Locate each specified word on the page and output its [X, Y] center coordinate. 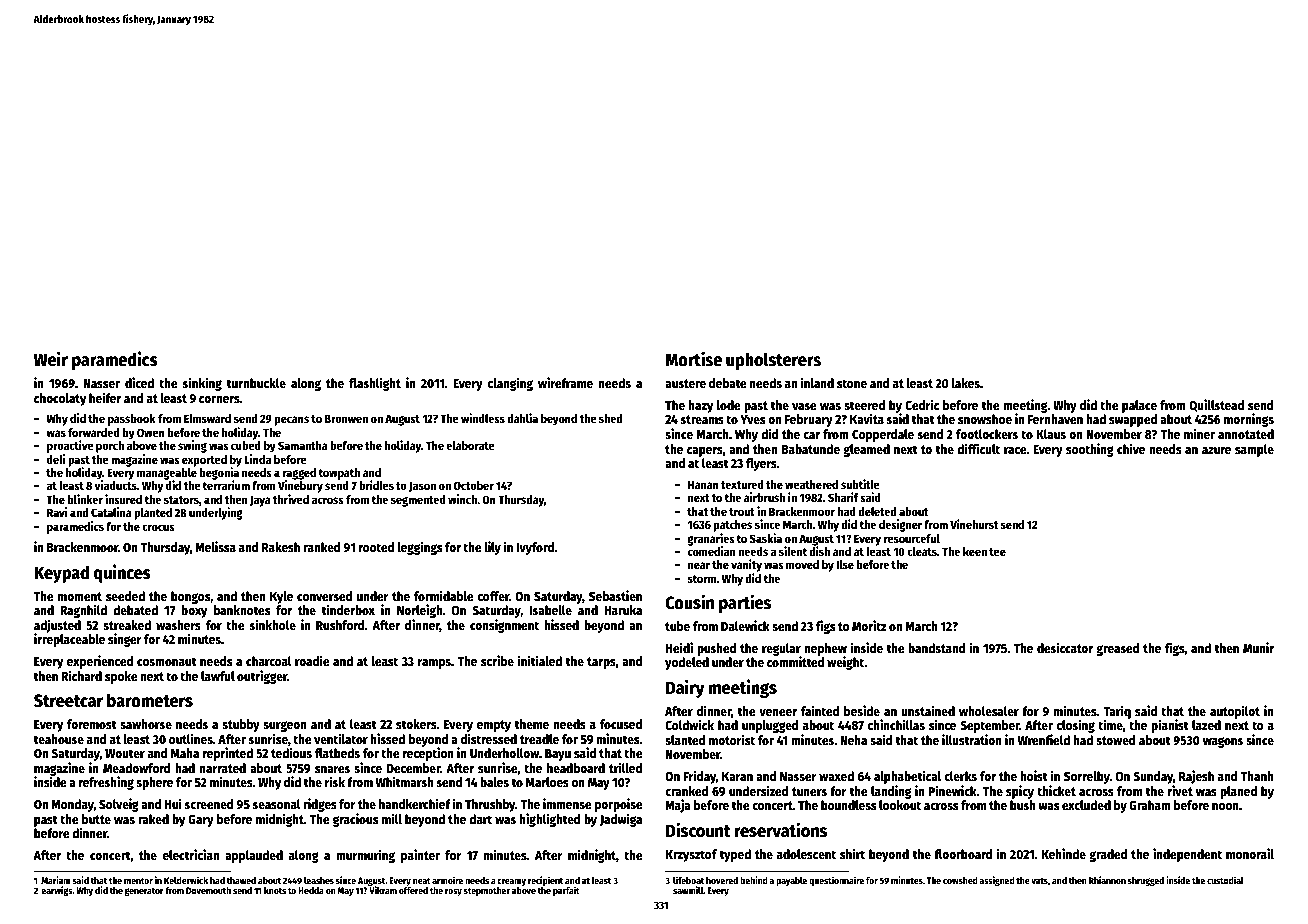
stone [852, 383]
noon [1225, 806]
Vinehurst [974, 524]
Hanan [703, 484]
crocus [158, 527]
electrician [191, 854]
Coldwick [689, 724]
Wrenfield [1044, 739]
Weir [51, 359]
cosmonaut [167, 661]
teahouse [59, 739]
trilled [625, 767]
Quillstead [1216, 405]
